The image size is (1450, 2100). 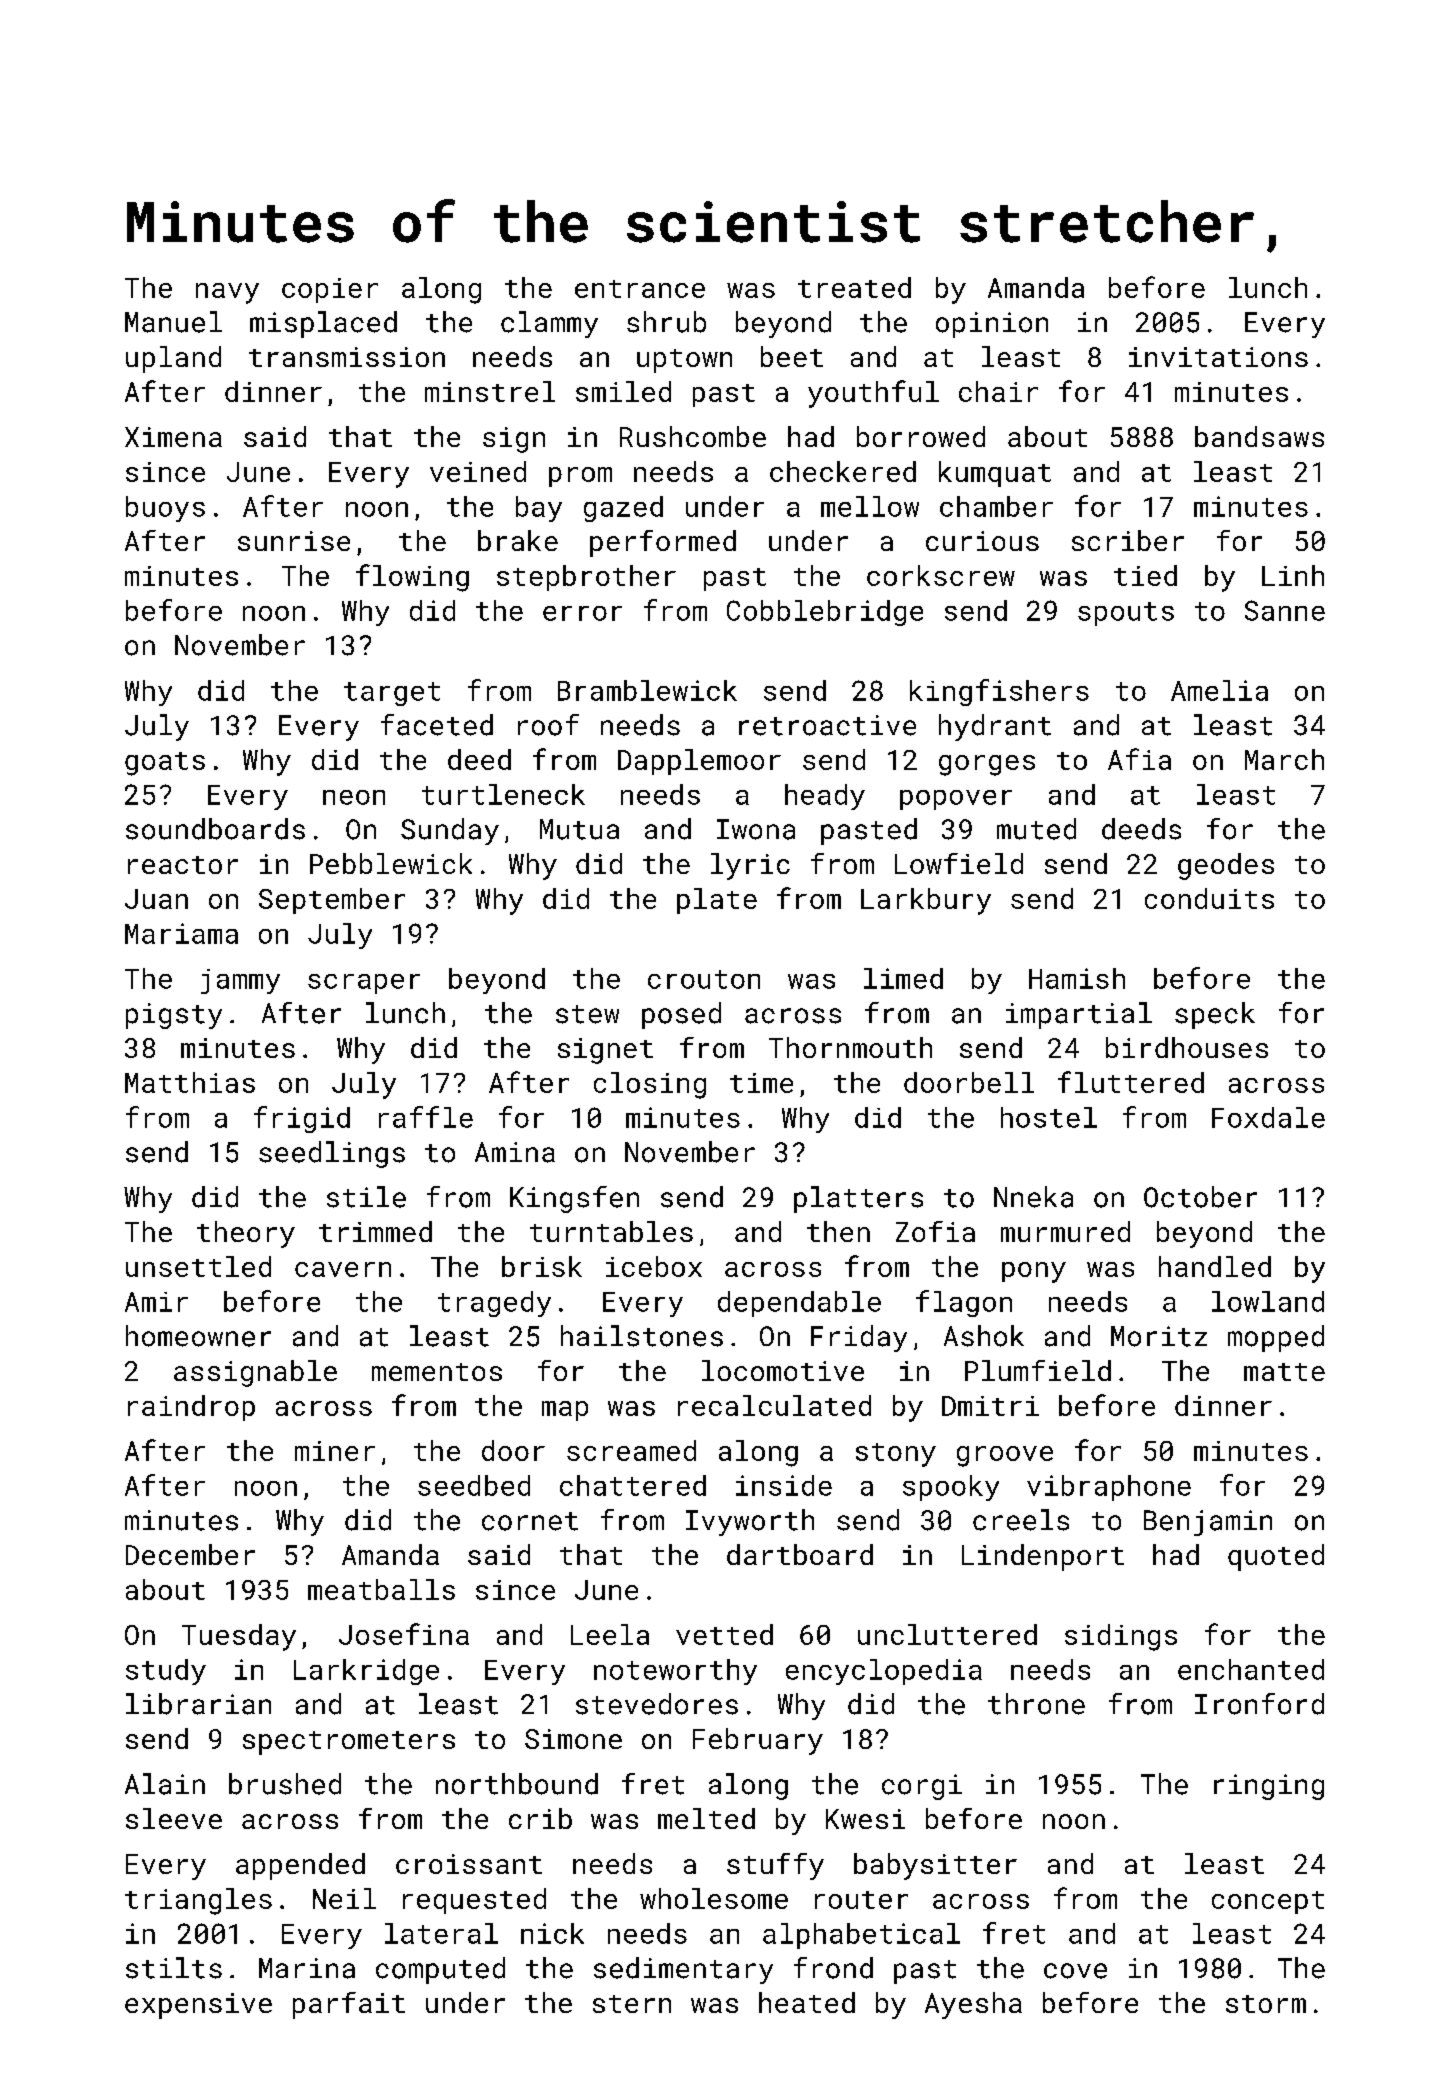 What do you see at coordinates (992, 325) in the screenshot?
I see `opinion` at bounding box center [992, 325].
